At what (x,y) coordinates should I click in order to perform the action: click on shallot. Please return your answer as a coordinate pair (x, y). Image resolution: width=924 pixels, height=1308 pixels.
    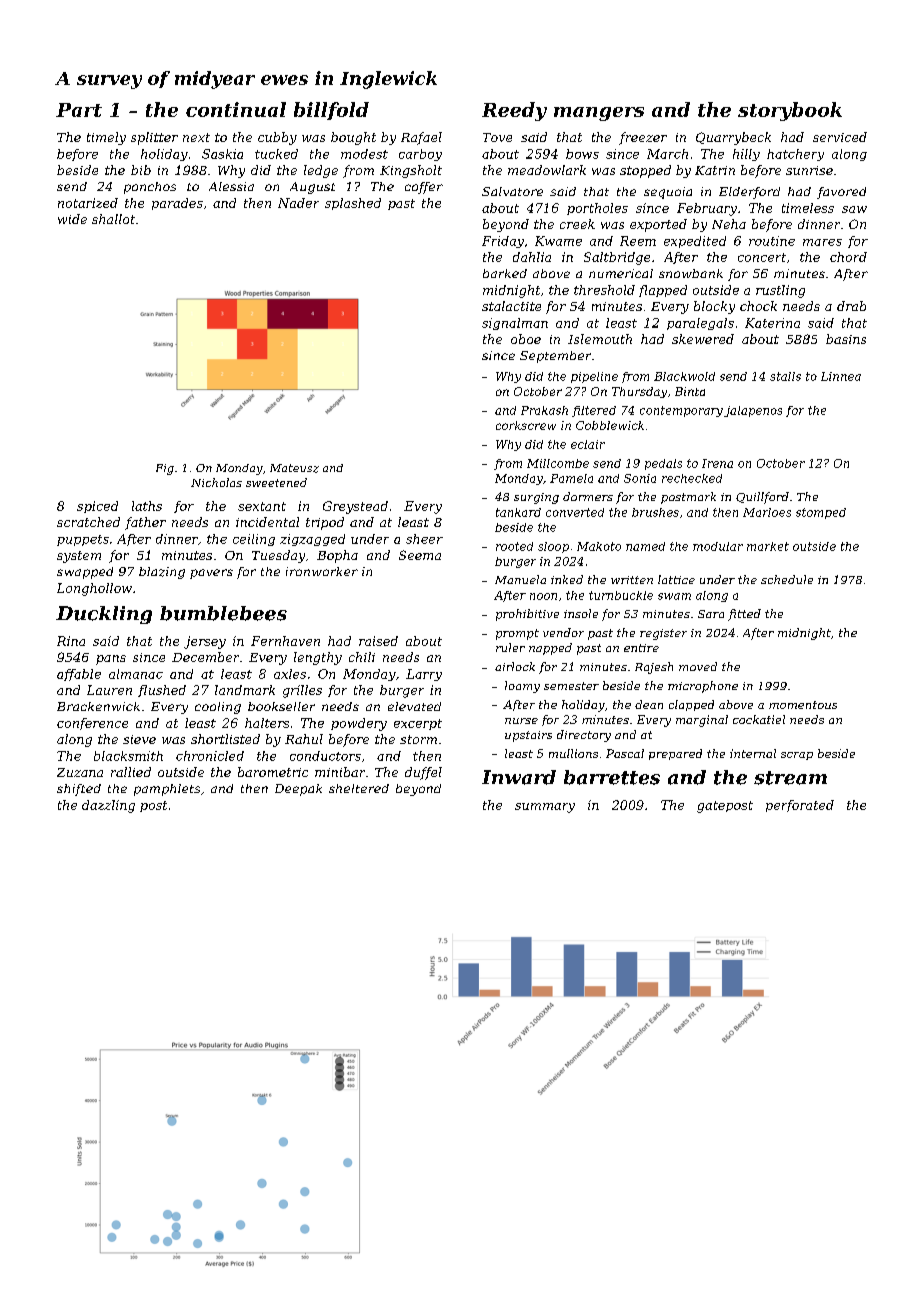
    Looking at the image, I should click on (113, 219).
